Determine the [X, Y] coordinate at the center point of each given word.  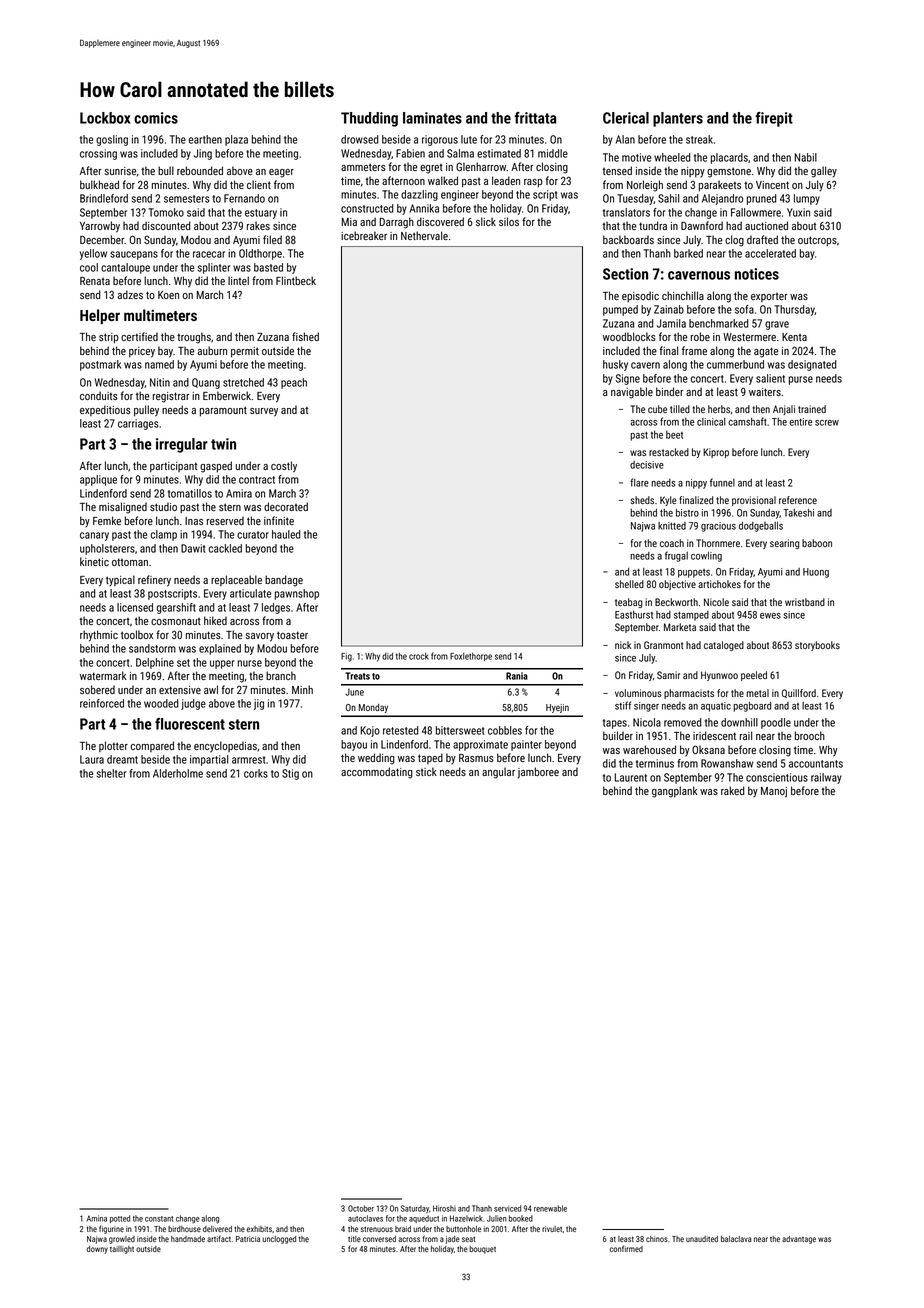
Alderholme [178, 773]
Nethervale [424, 235]
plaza [236, 140]
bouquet [482, 1250]
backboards [628, 239]
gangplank [674, 792]
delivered [217, 1229]
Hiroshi [444, 1208]
